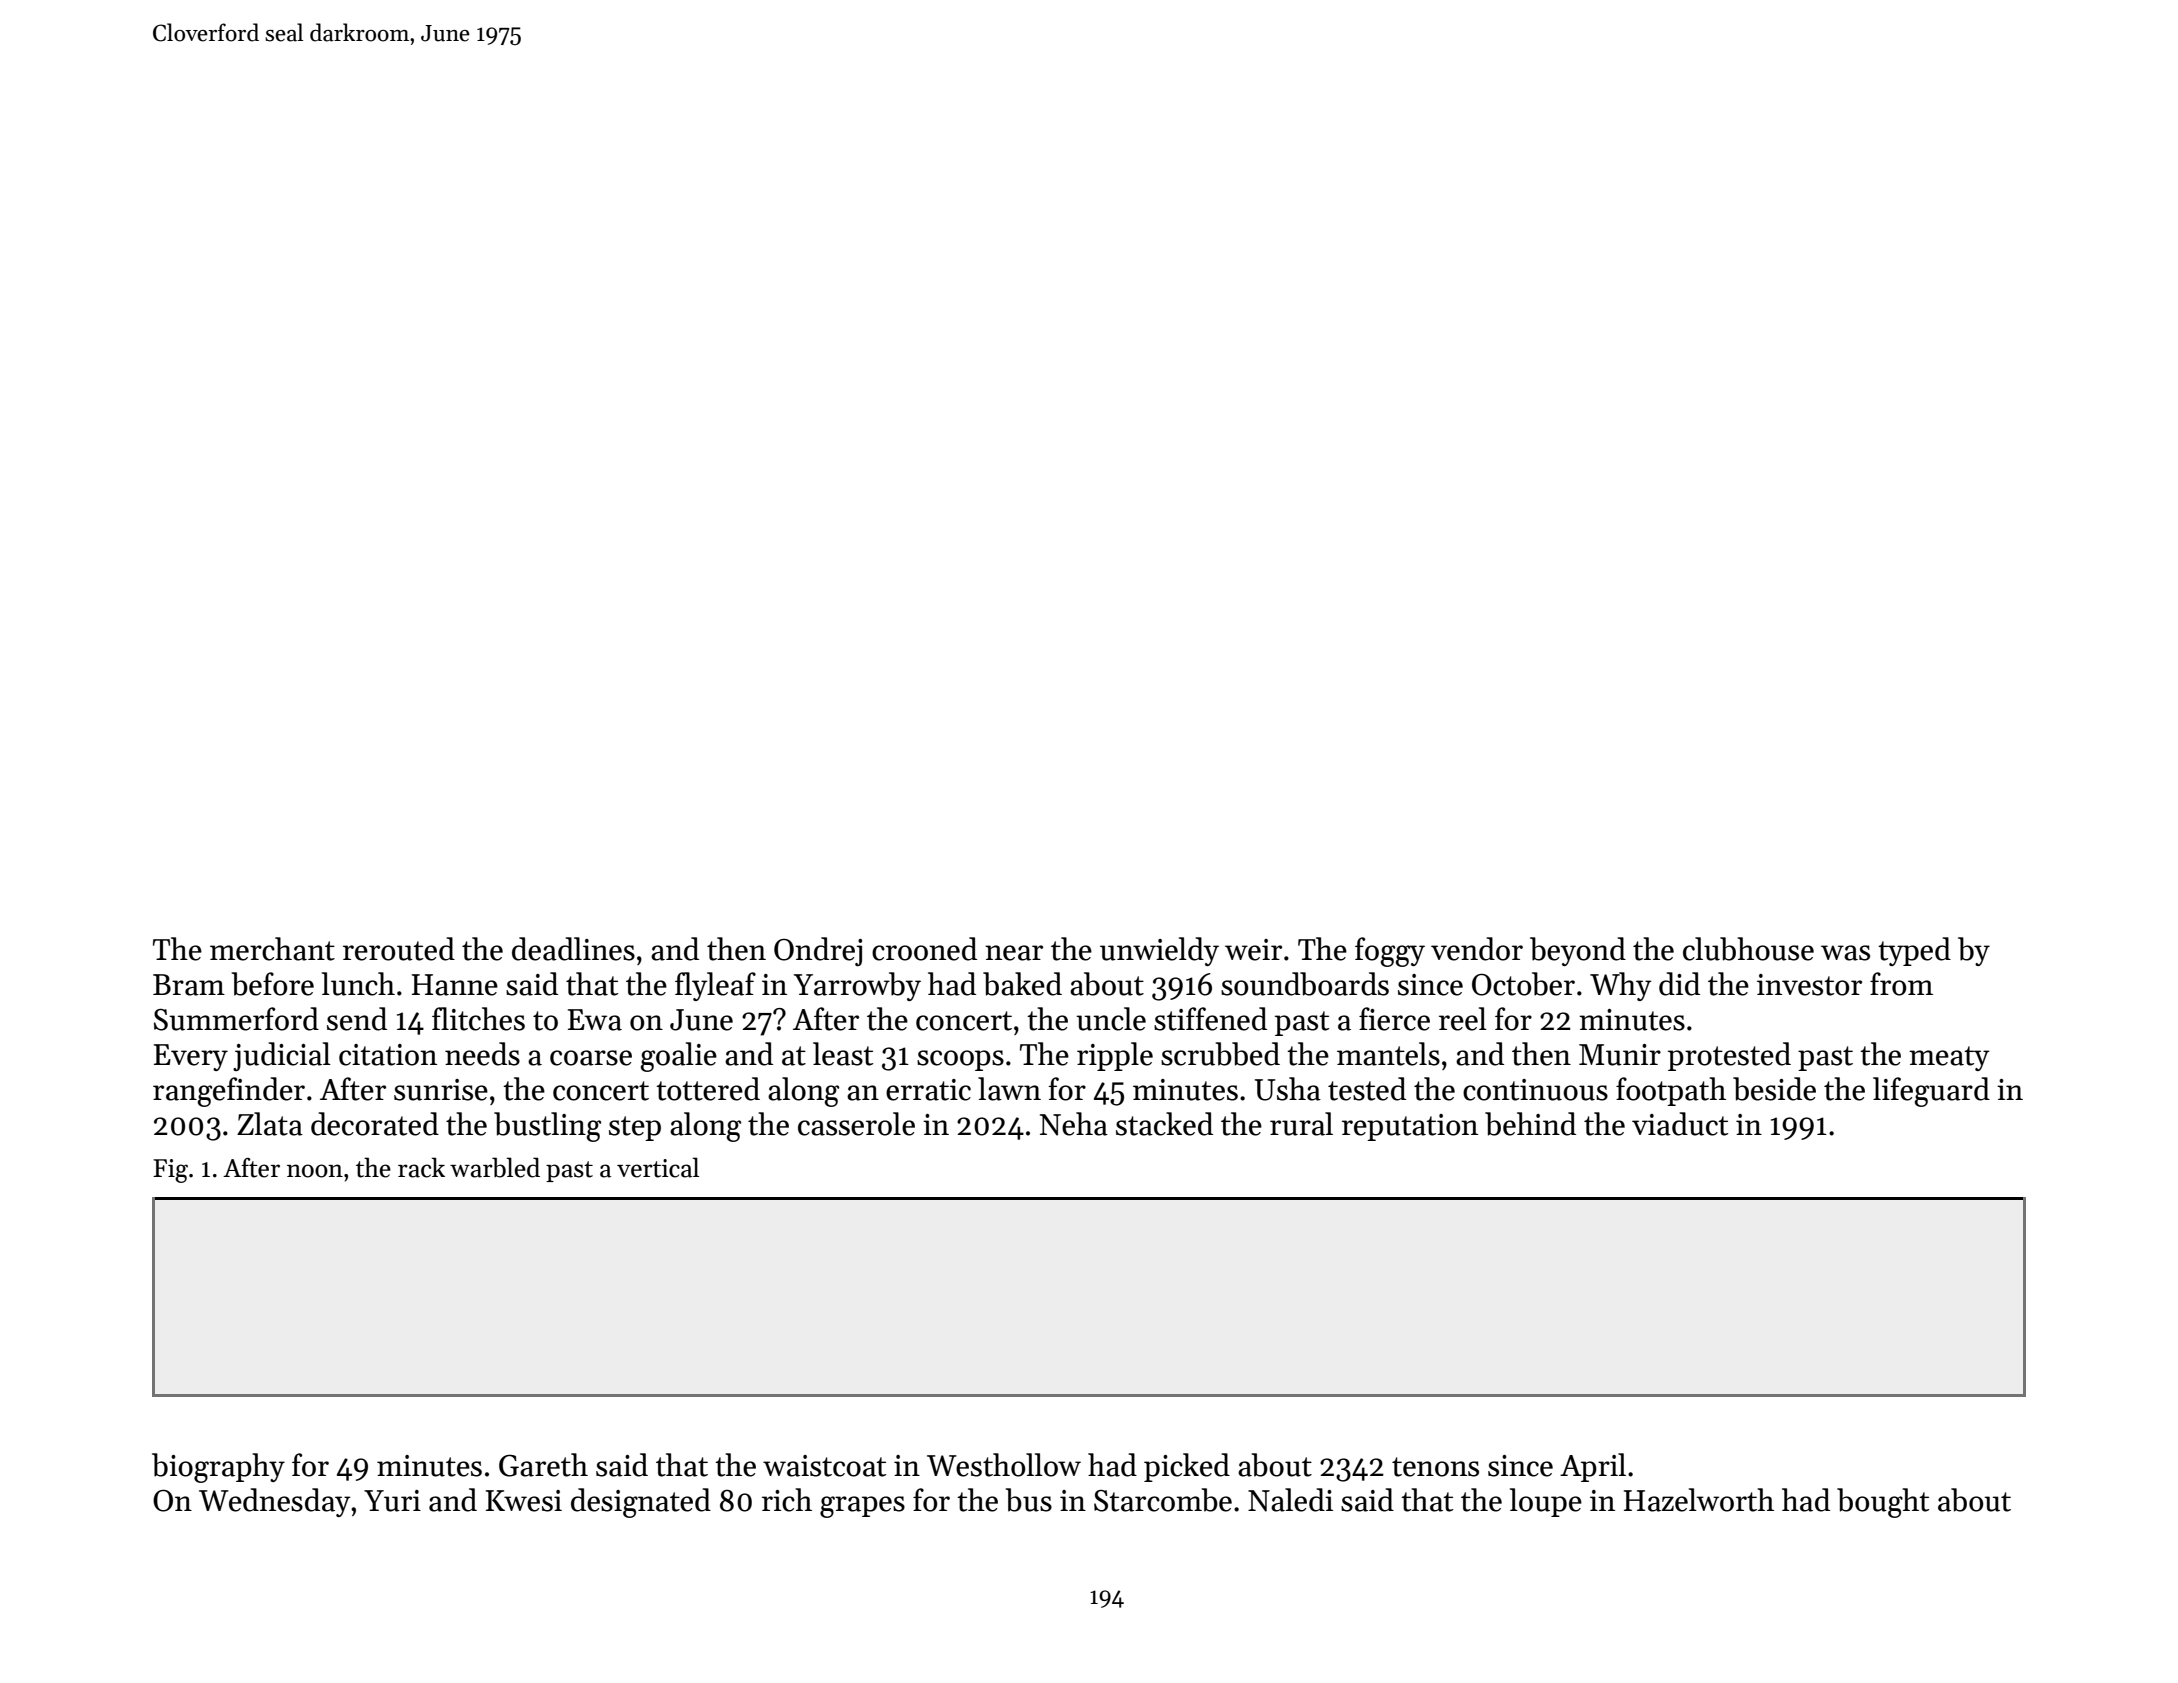 The width and height of the screenshot is (2178, 1683). What do you see at coordinates (270, 1124) in the screenshot?
I see `Zlata` at bounding box center [270, 1124].
